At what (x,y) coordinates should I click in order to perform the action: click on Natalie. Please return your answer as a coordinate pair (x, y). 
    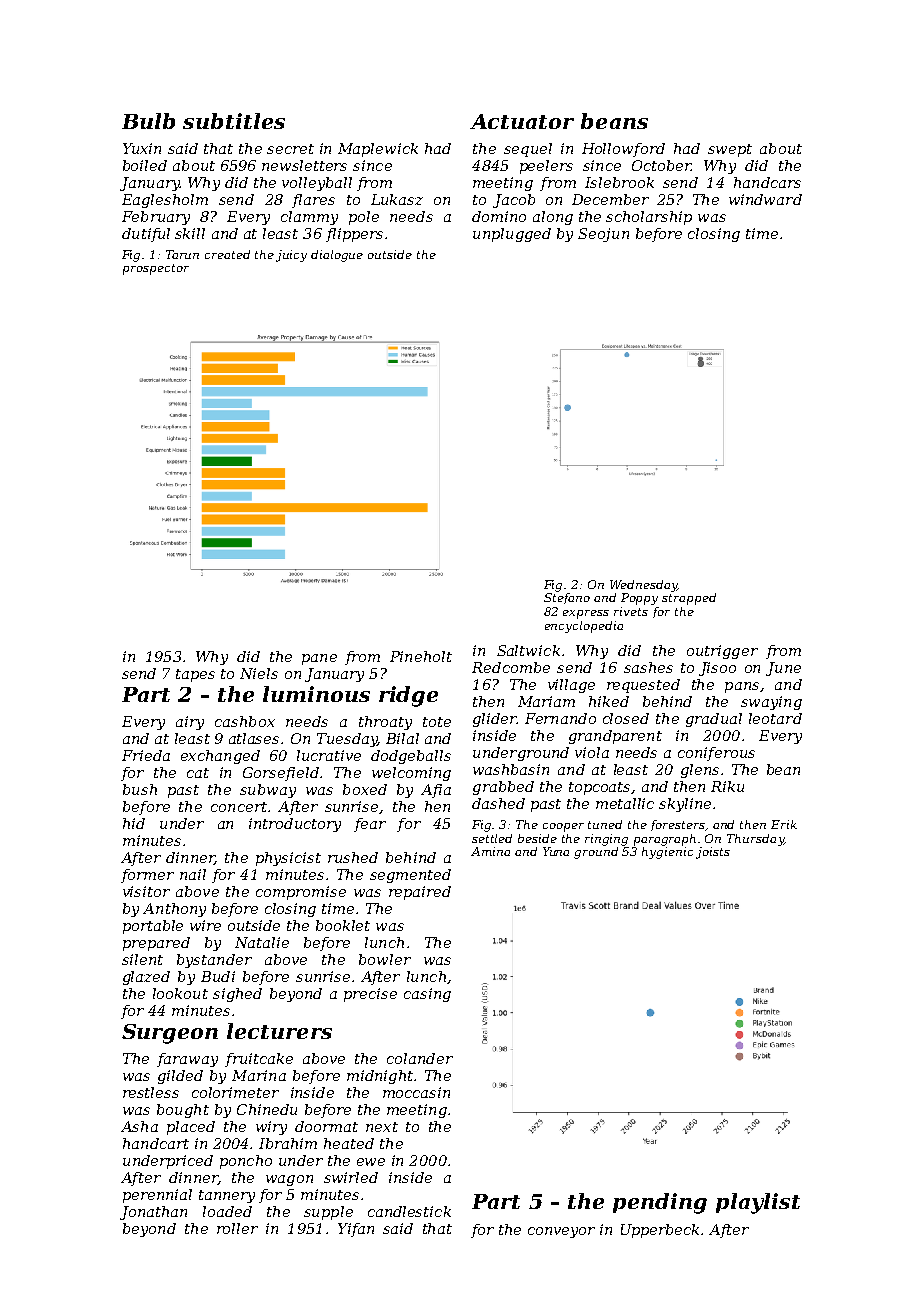
    Looking at the image, I should click on (262, 942).
